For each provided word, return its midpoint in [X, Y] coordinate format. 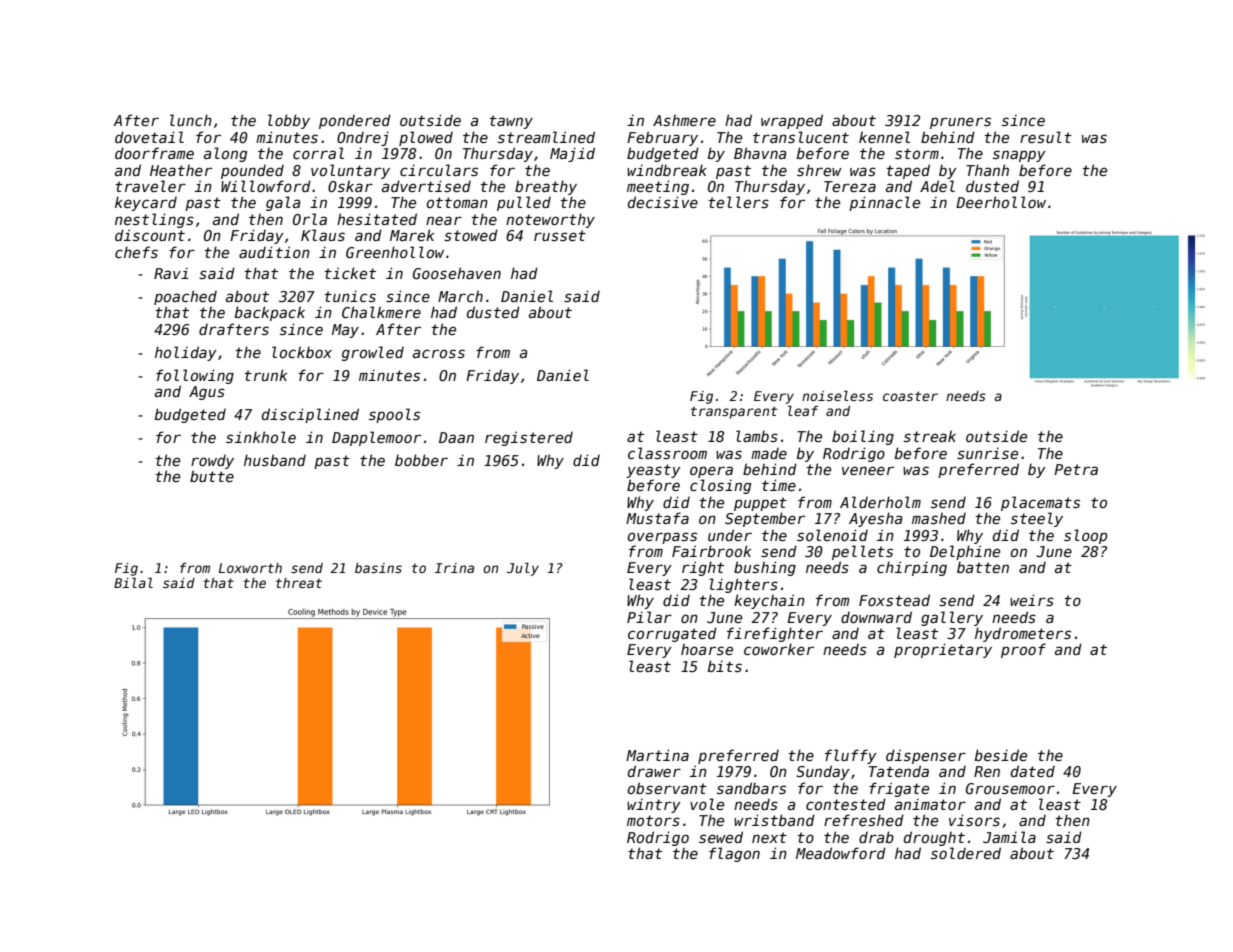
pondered [355, 121]
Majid [572, 154]
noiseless [837, 396]
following [195, 376]
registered [529, 438]
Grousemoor [1010, 788]
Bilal [133, 583]
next [769, 837]
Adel [937, 186]
